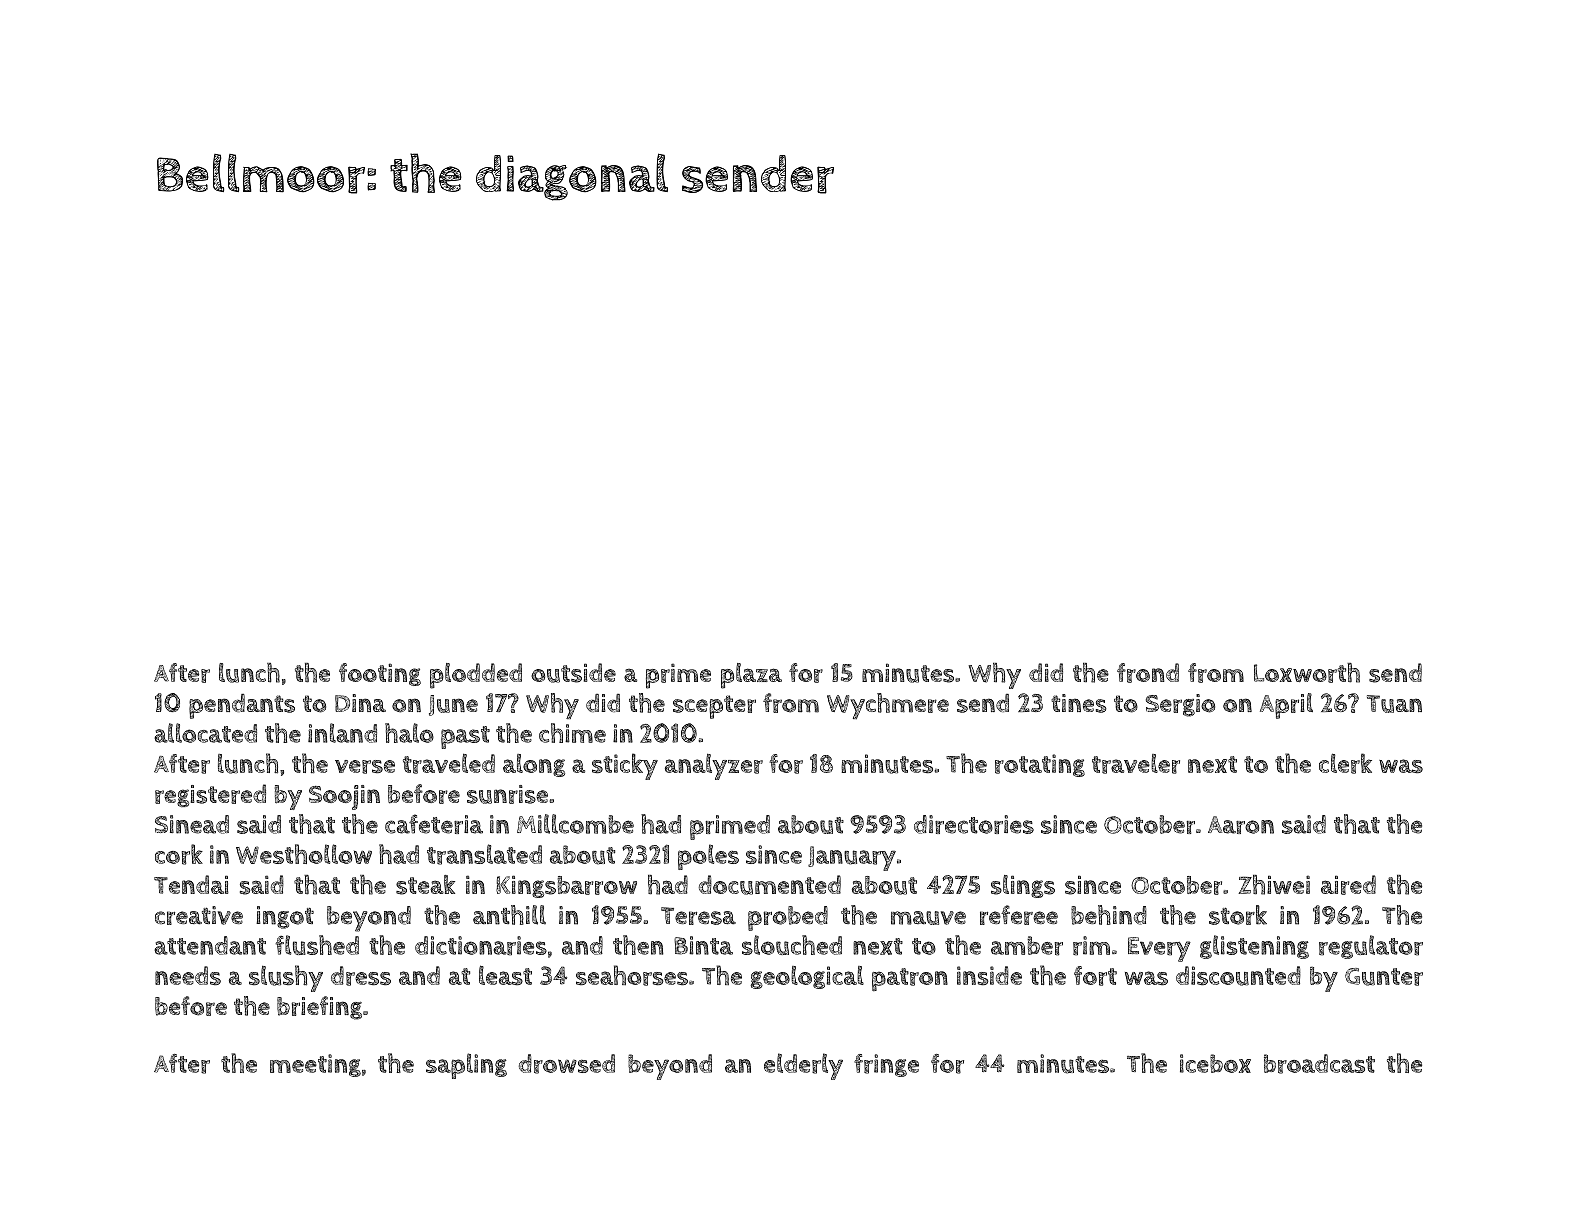 Image resolution: width=1577 pixels, height=1219 pixels. Describe the element at coordinates (788, 918) in the screenshot. I see `probed` at that location.
